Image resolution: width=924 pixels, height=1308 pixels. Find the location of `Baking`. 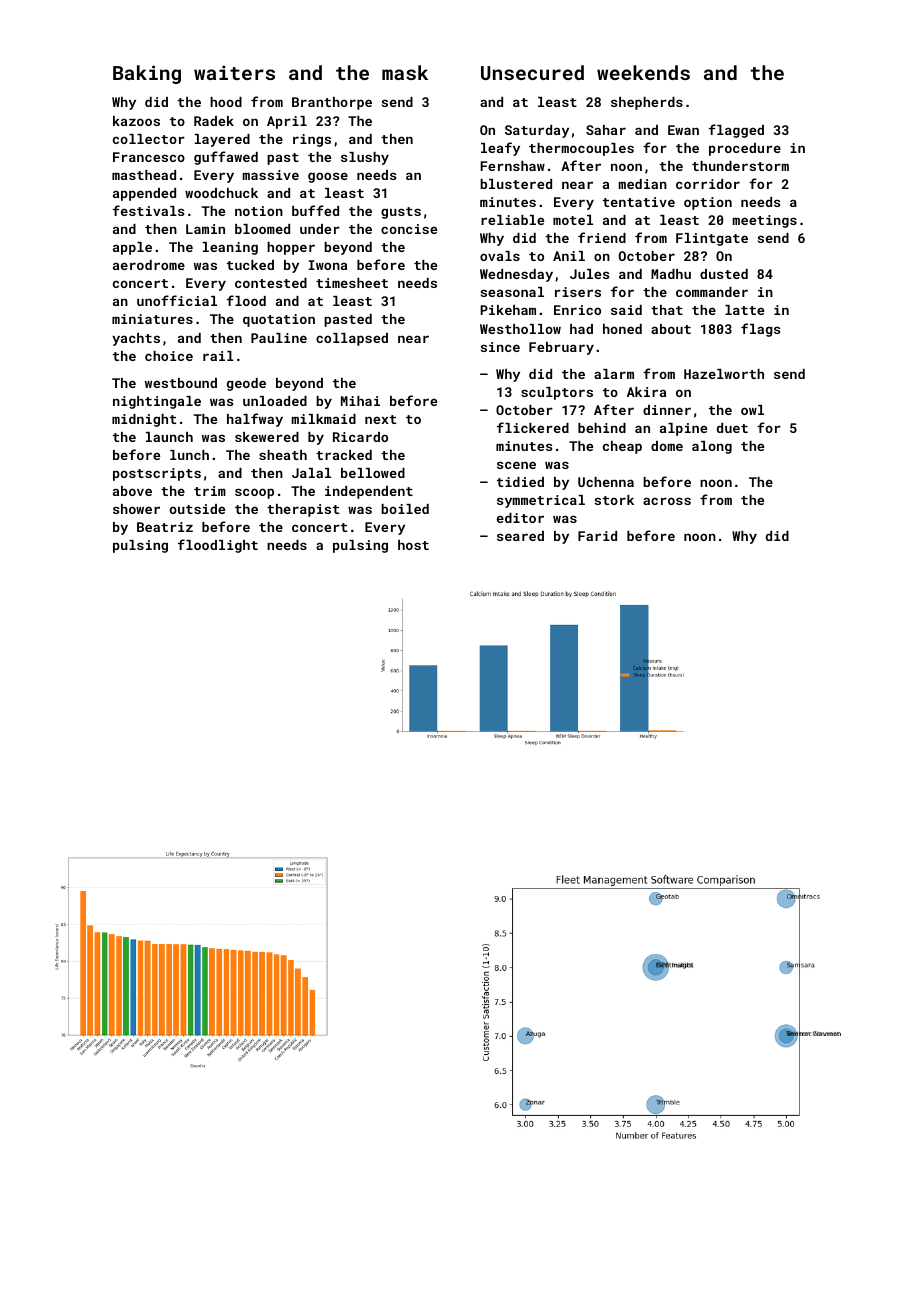

Baking is located at coordinates (147, 74).
